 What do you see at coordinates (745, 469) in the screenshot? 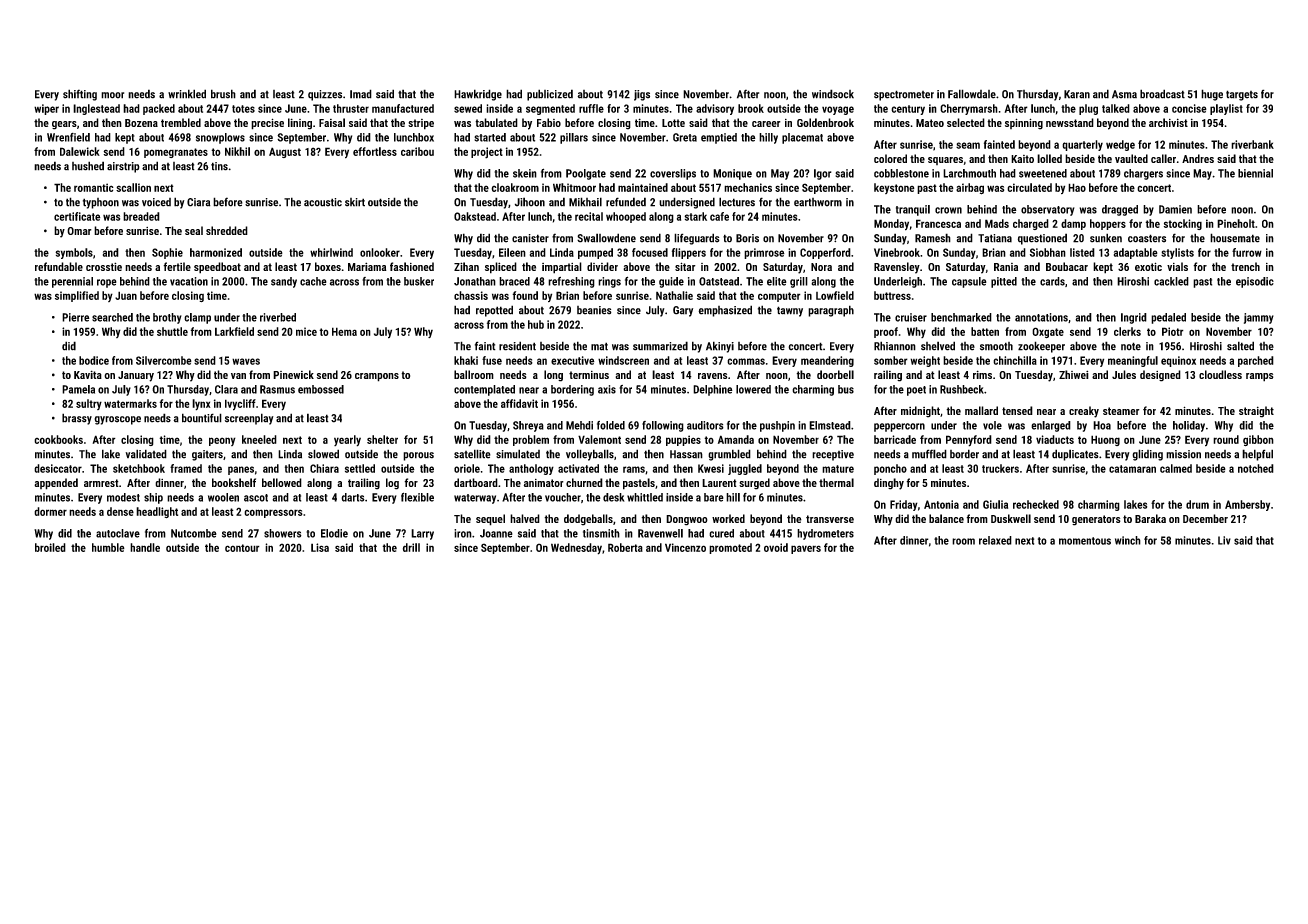
I see `juggled` at bounding box center [745, 469].
